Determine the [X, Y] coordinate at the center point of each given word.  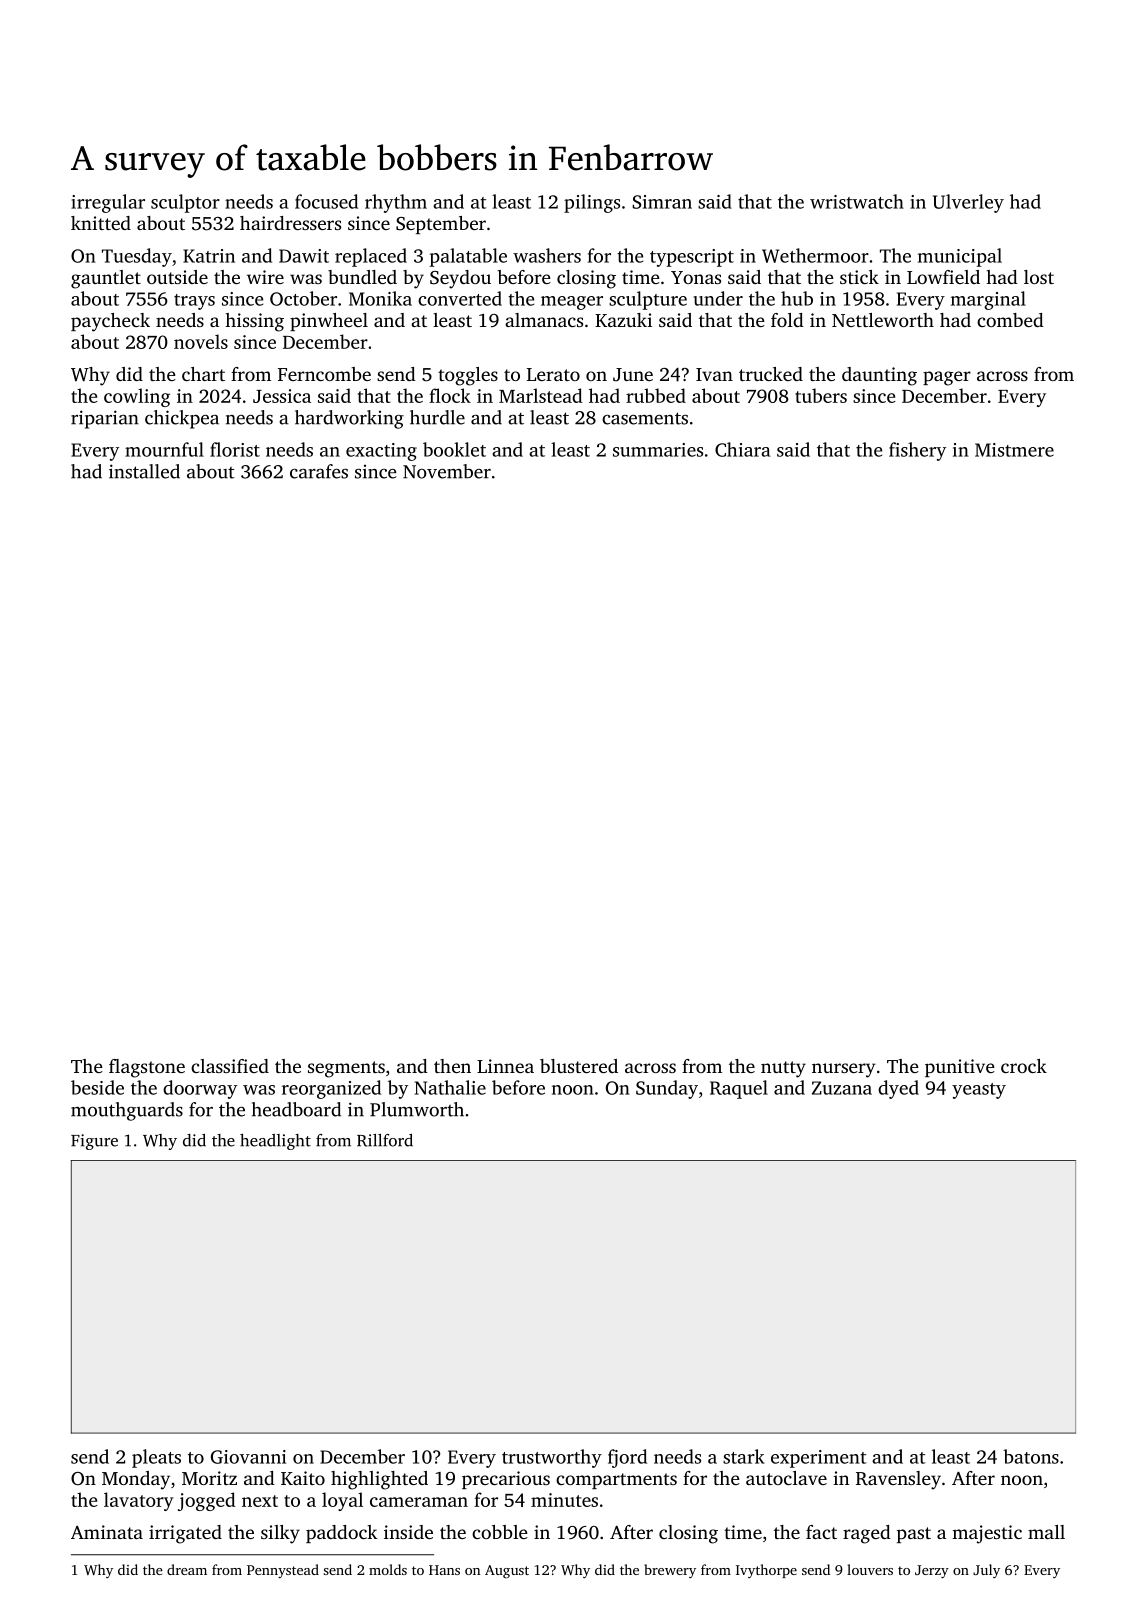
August [507, 1572]
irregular [108, 203]
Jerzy [932, 1572]
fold [787, 320]
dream [187, 1569]
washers [547, 255]
